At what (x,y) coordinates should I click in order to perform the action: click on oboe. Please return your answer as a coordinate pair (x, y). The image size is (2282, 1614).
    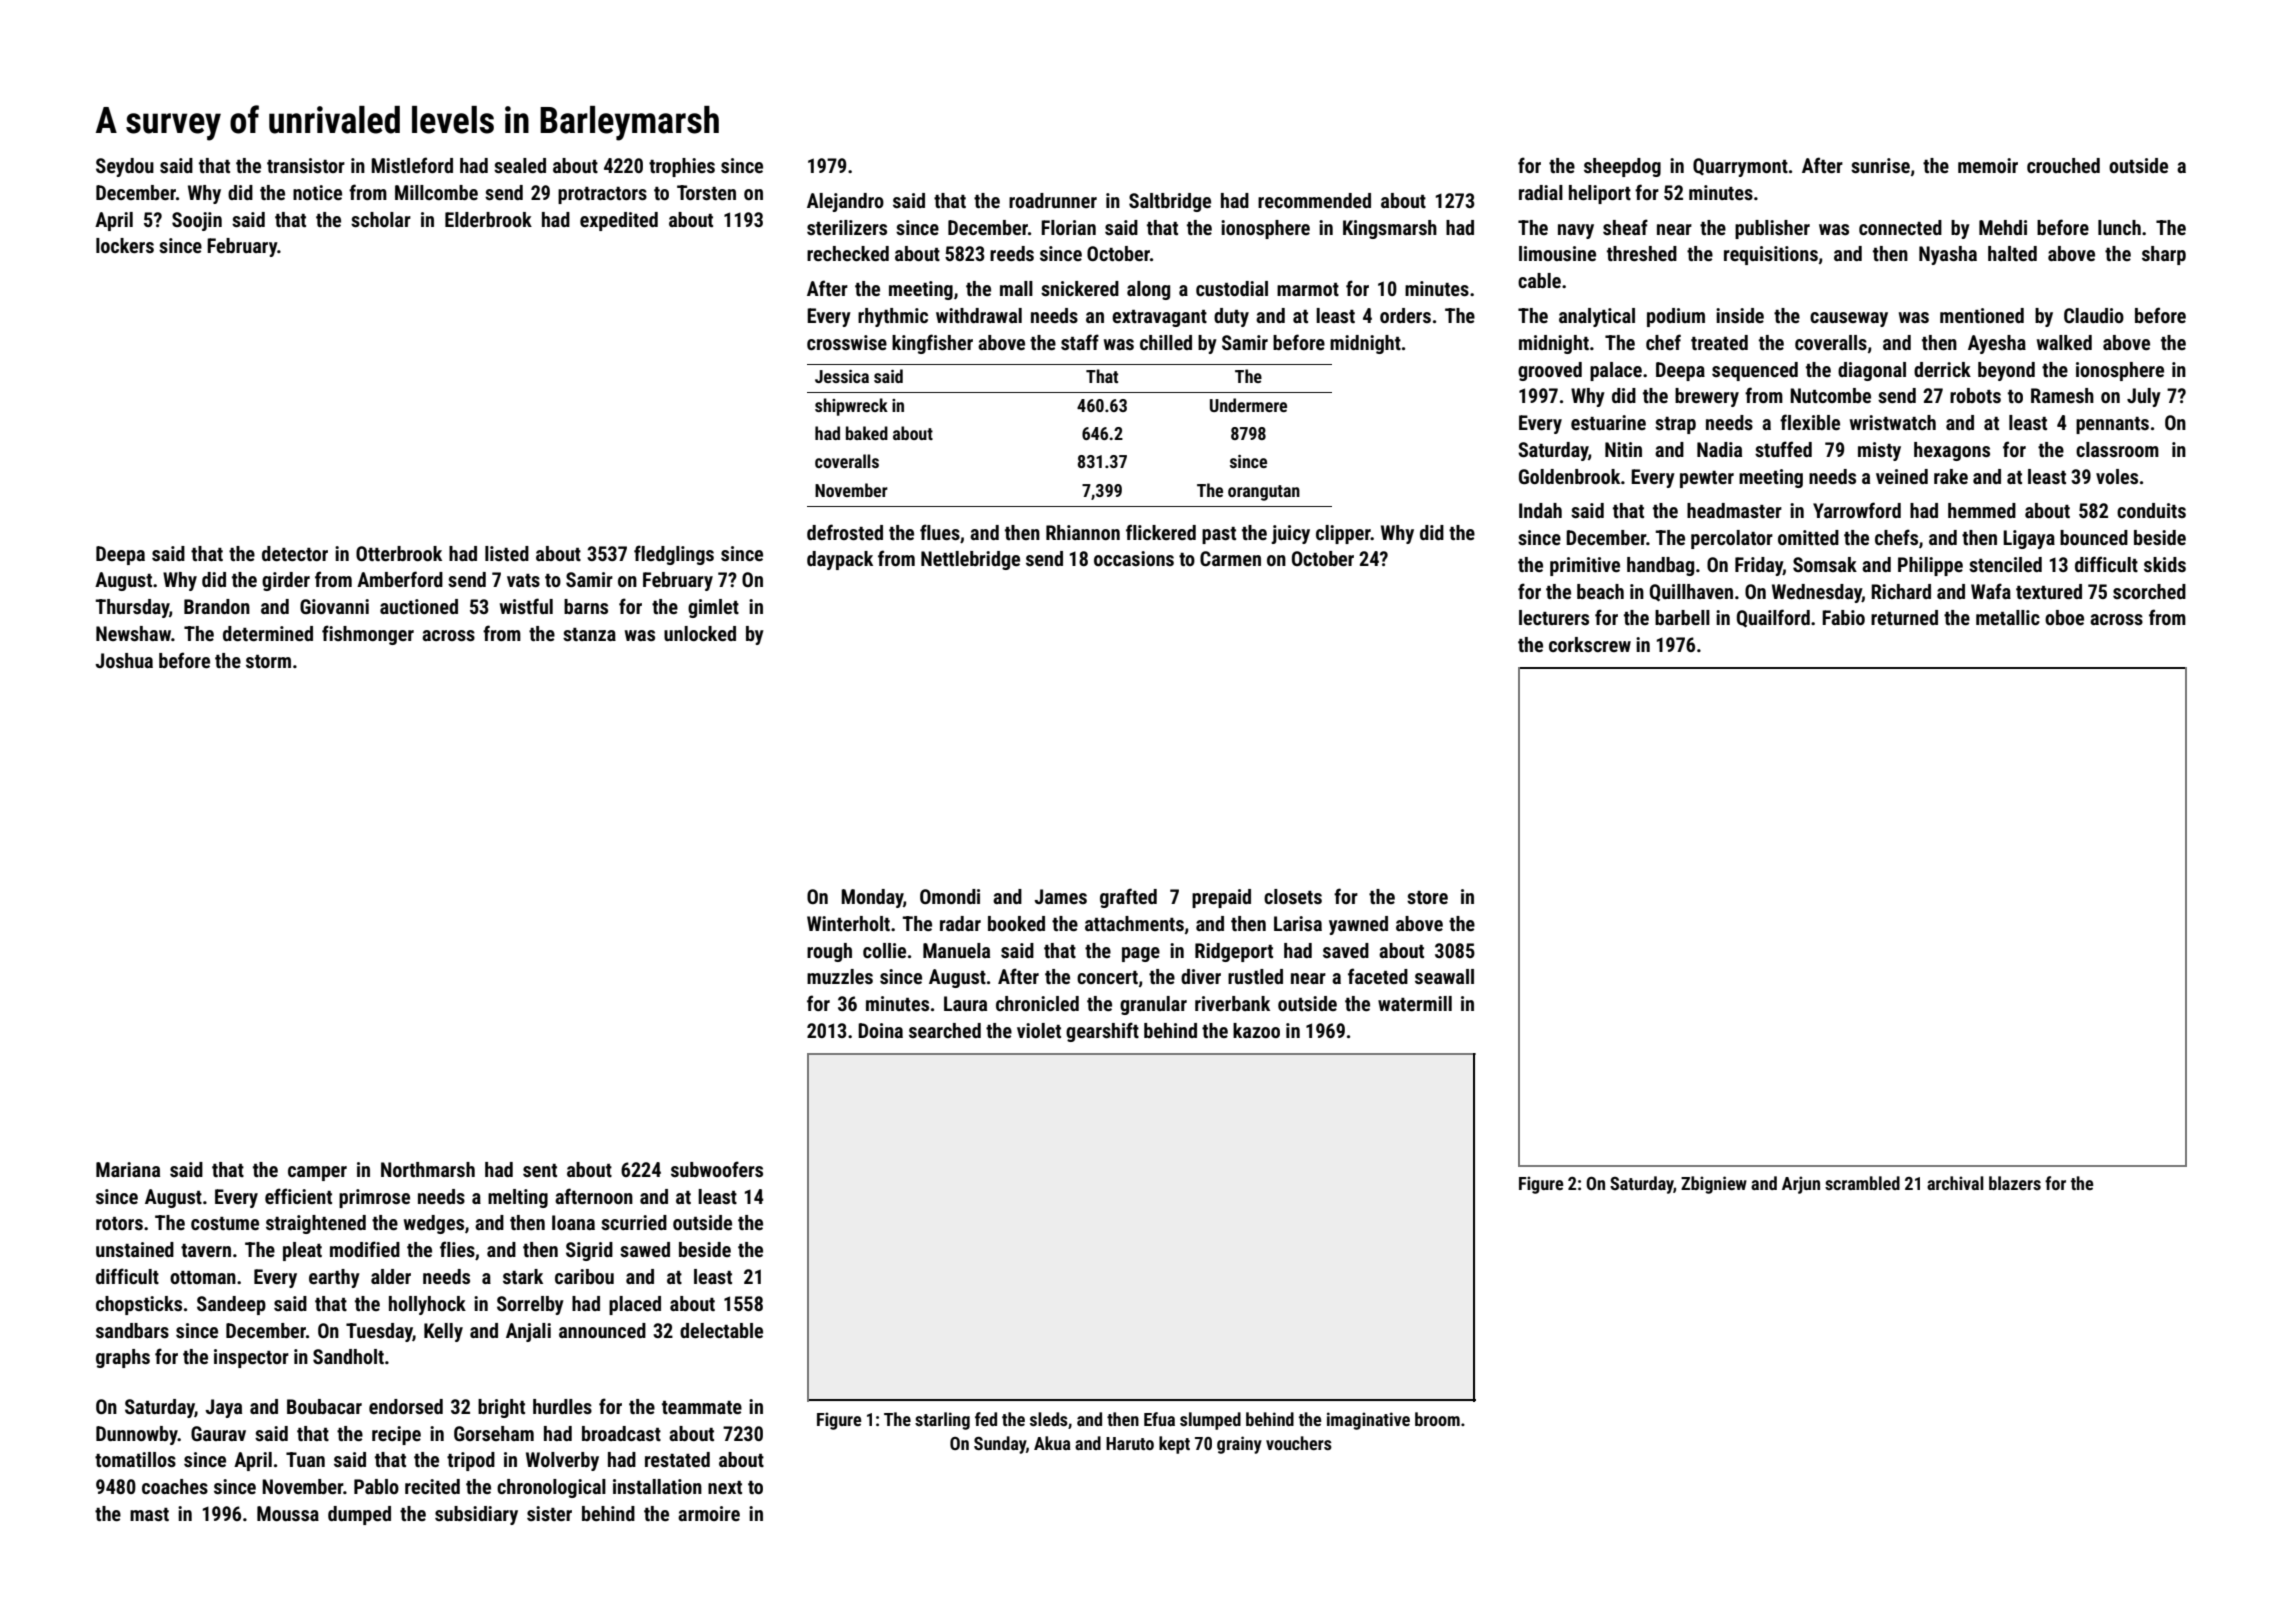
    Looking at the image, I should click on (2064, 617).
